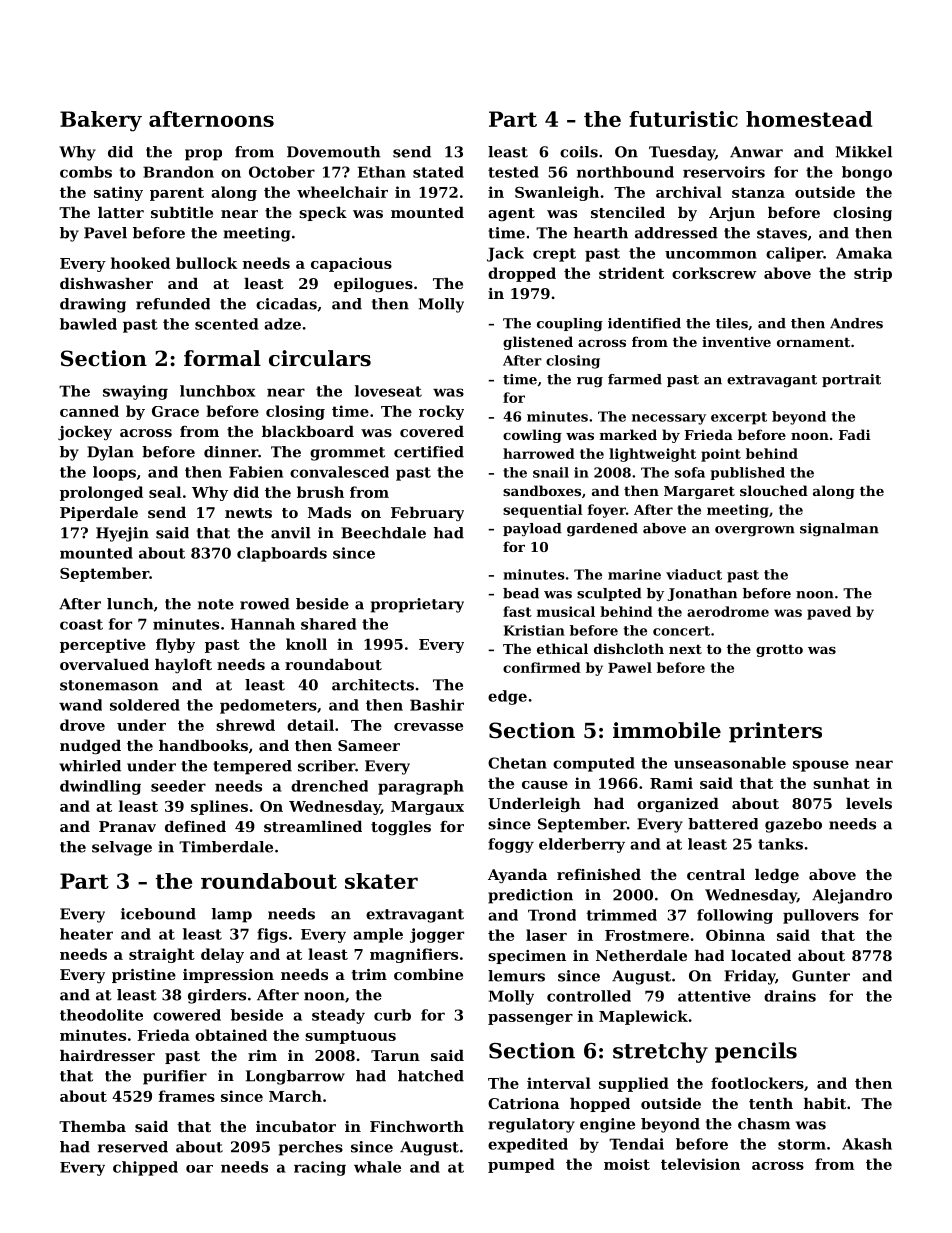 The image size is (952, 1233). I want to click on cause, so click(545, 785).
